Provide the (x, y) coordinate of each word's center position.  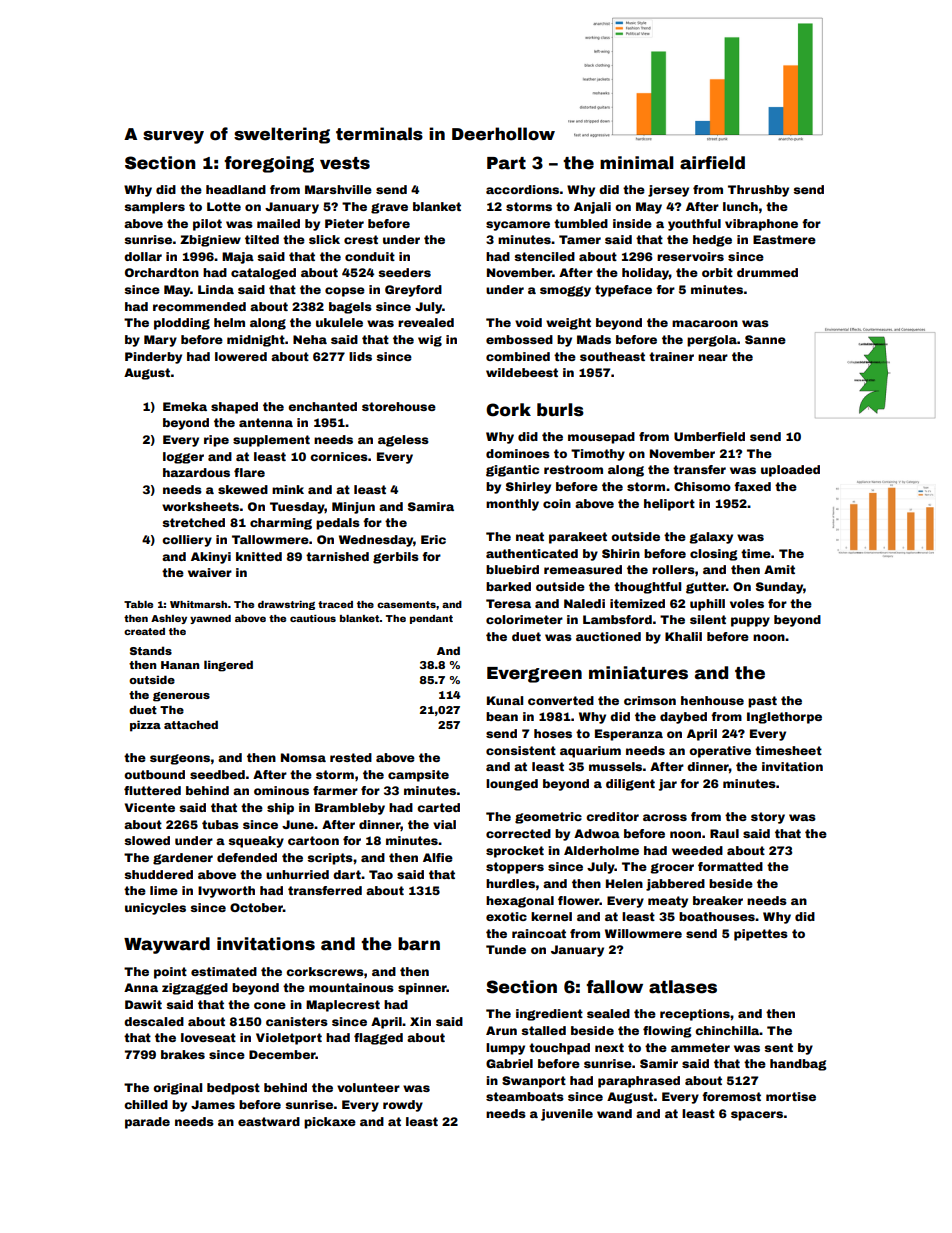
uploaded (790, 471)
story (768, 818)
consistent (521, 750)
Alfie (438, 857)
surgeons (180, 759)
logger (183, 458)
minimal (637, 163)
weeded (697, 850)
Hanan (180, 665)
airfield (712, 163)
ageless (403, 441)
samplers (154, 208)
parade (147, 1123)
